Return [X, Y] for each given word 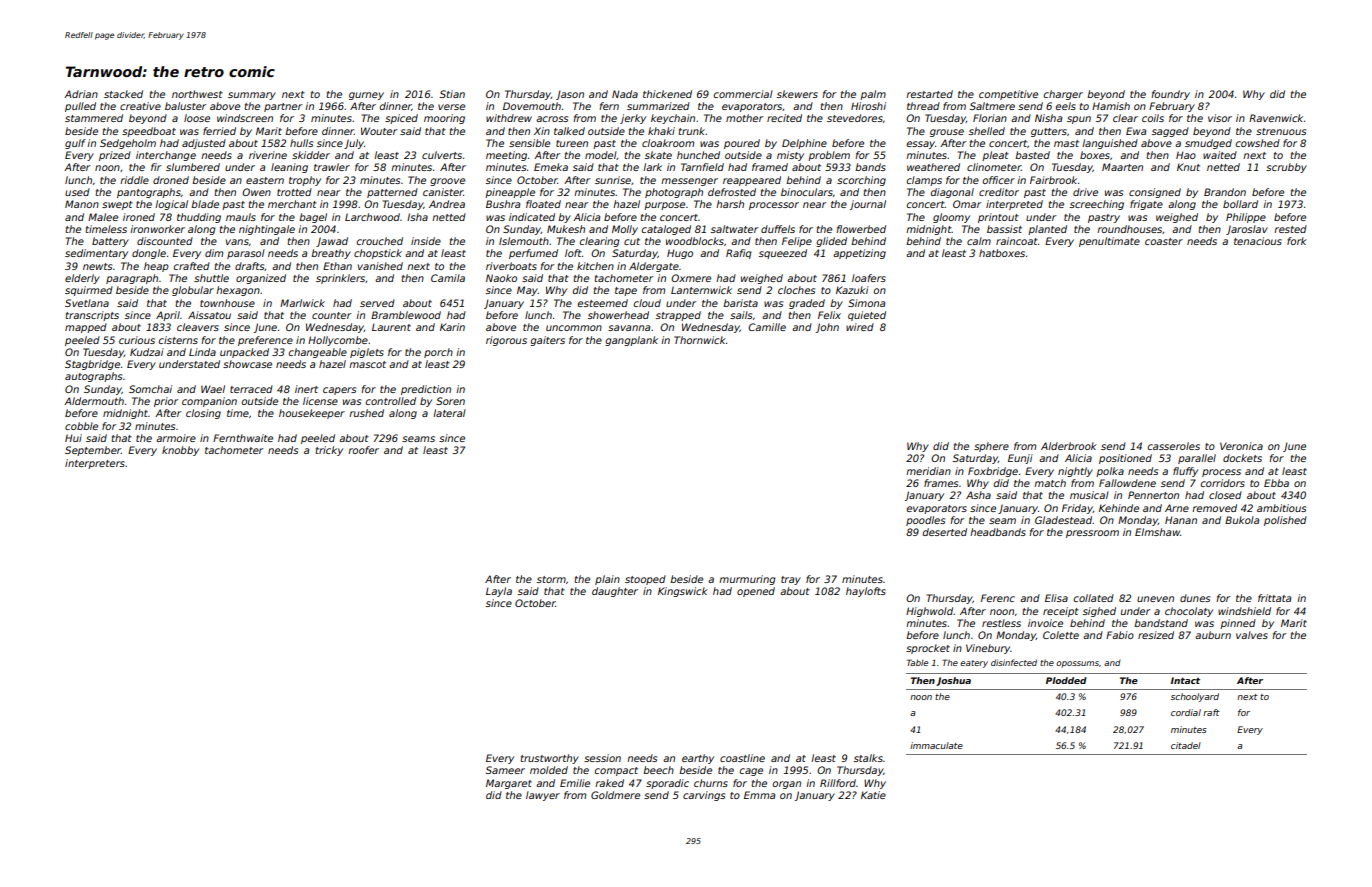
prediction [426, 390]
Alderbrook [1069, 446]
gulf [75, 144]
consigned [1155, 193]
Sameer [505, 770]
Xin [542, 131]
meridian [928, 471]
